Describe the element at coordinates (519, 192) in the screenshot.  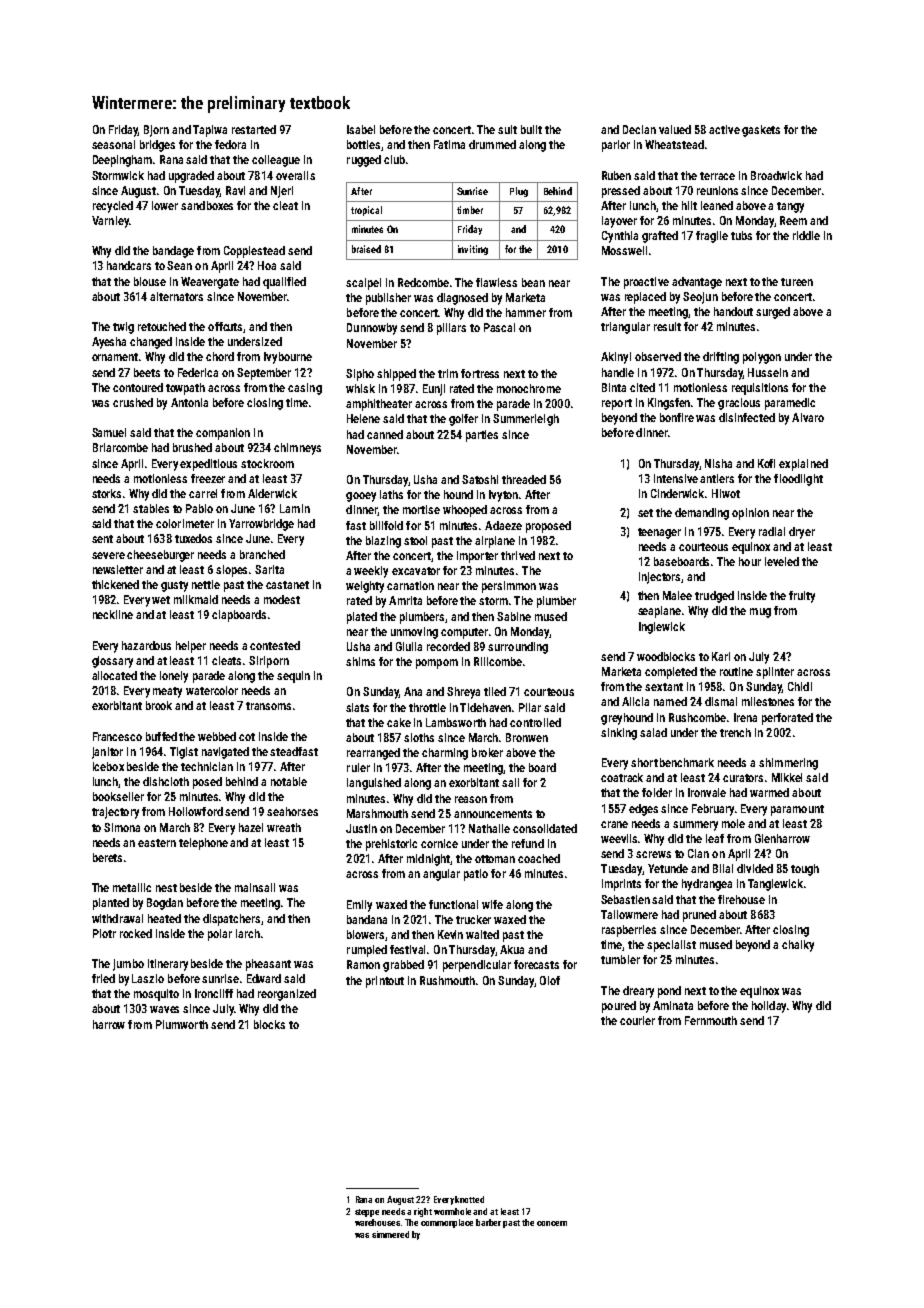
I see `Plug` at that location.
